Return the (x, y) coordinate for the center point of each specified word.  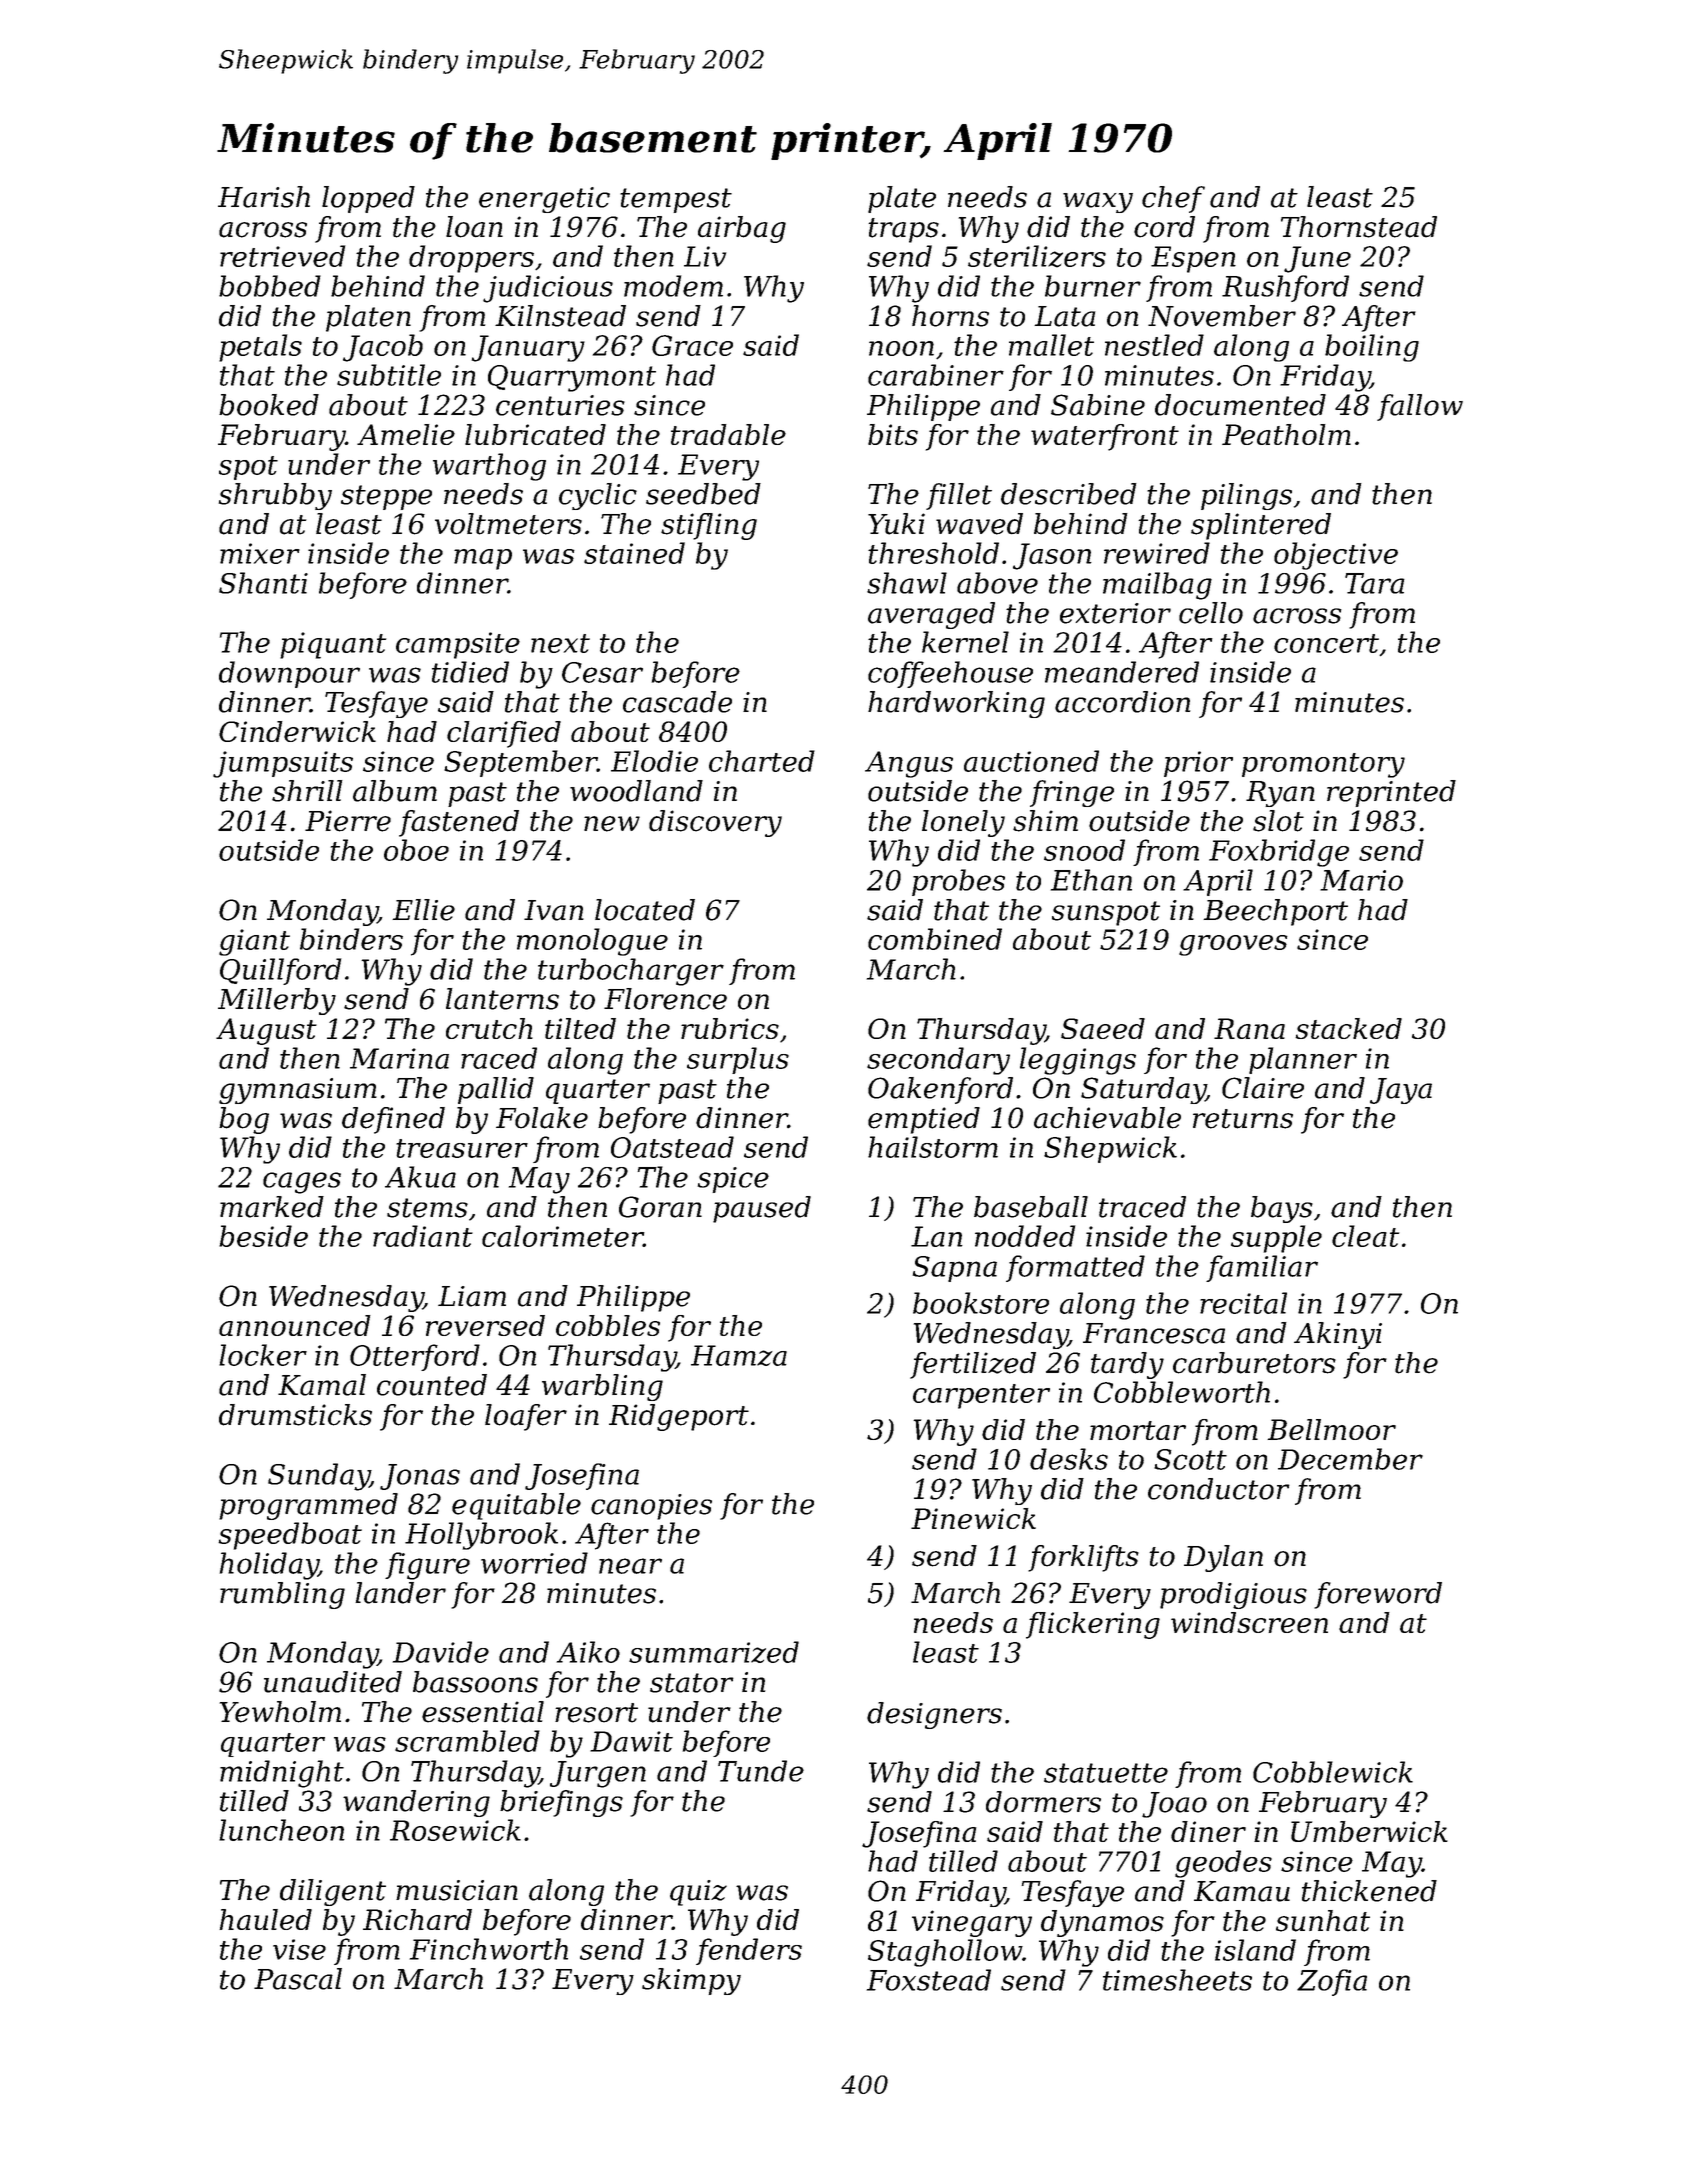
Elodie (654, 761)
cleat (1365, 1236)
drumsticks (295, 1415)
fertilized (973, 1365)
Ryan (1280, 794)
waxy (1098, 202)
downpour (289, 674)
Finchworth (489, 1949)
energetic (544, 200)
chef (1173, 199)
